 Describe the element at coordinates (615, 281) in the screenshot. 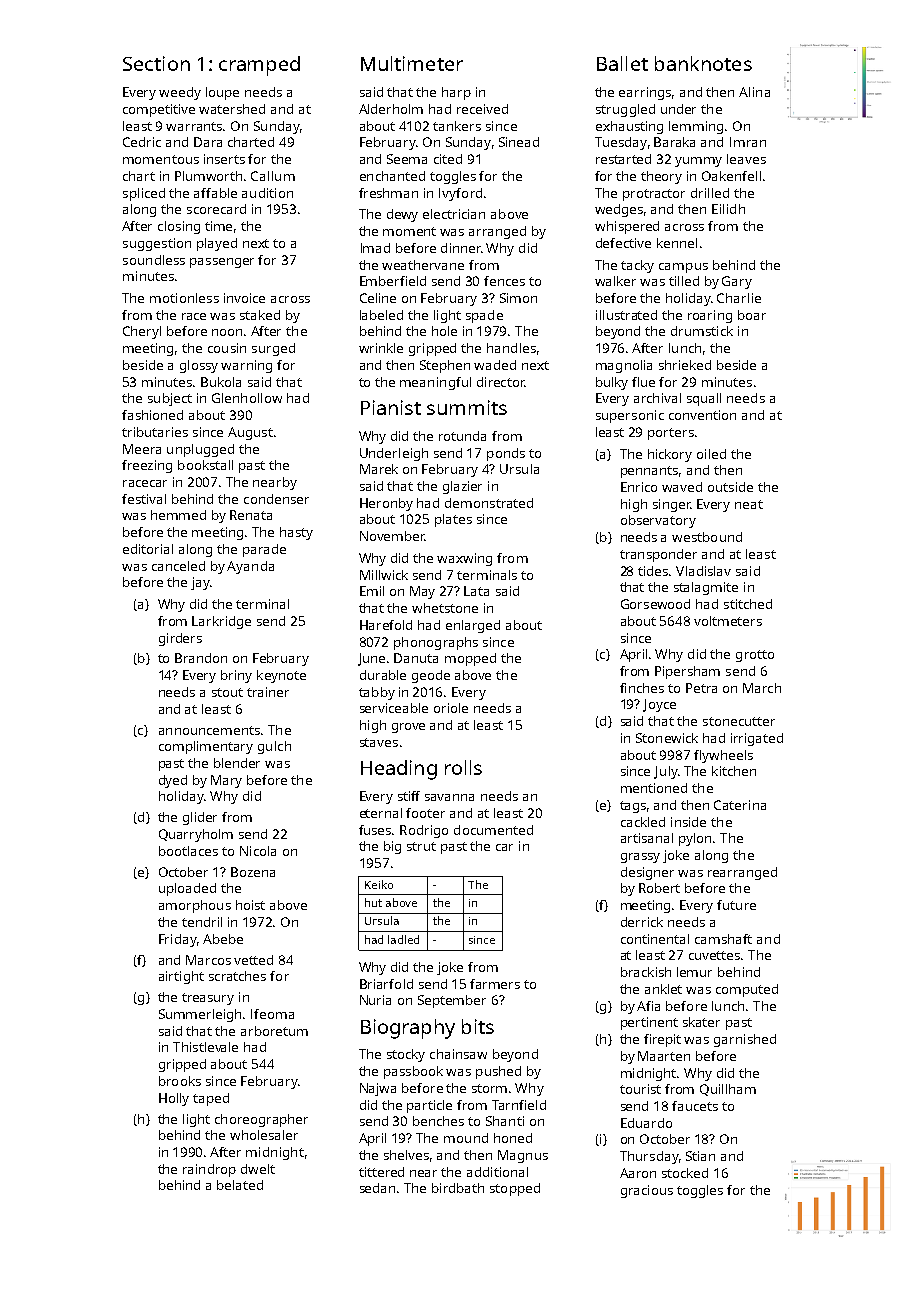

I see `walker` at that location.
